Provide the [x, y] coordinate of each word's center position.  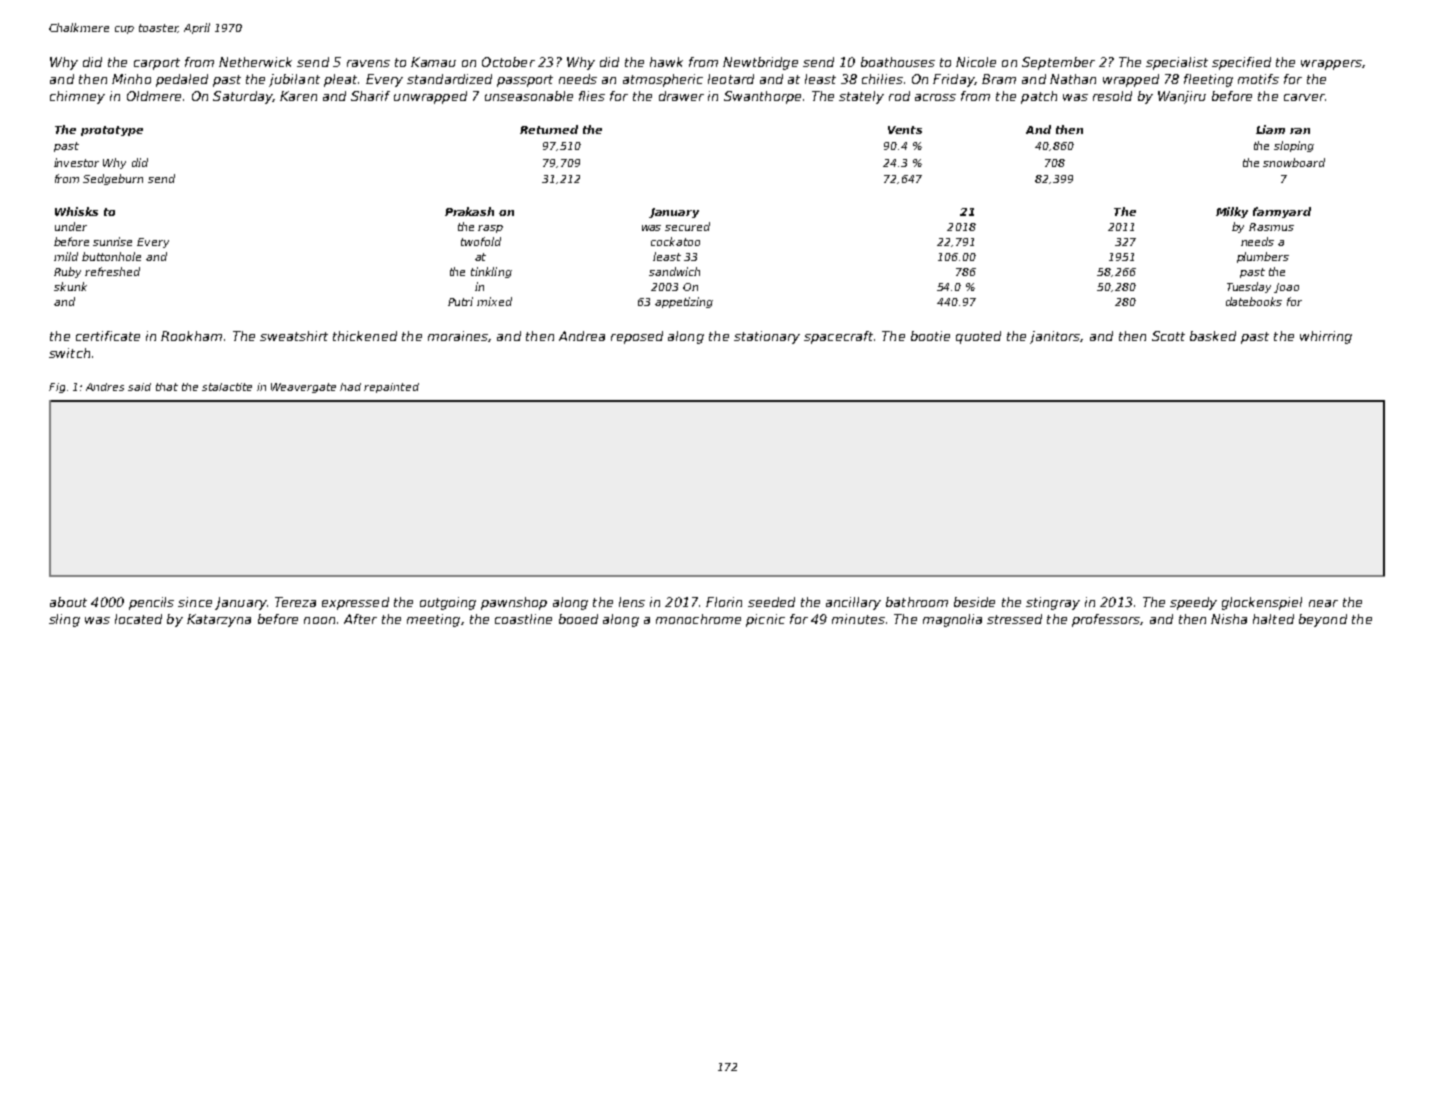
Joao [1286, 288]
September [1058, 63]
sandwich [674, 271]
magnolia [952, 620]
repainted [391, 388]
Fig [57, 388]
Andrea [582, 336]
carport [157, 64]
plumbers [1263, 257]
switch [69, 353]
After [360, 619]
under [71, 226]
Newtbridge [760, 63]
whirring [1326, 337]
